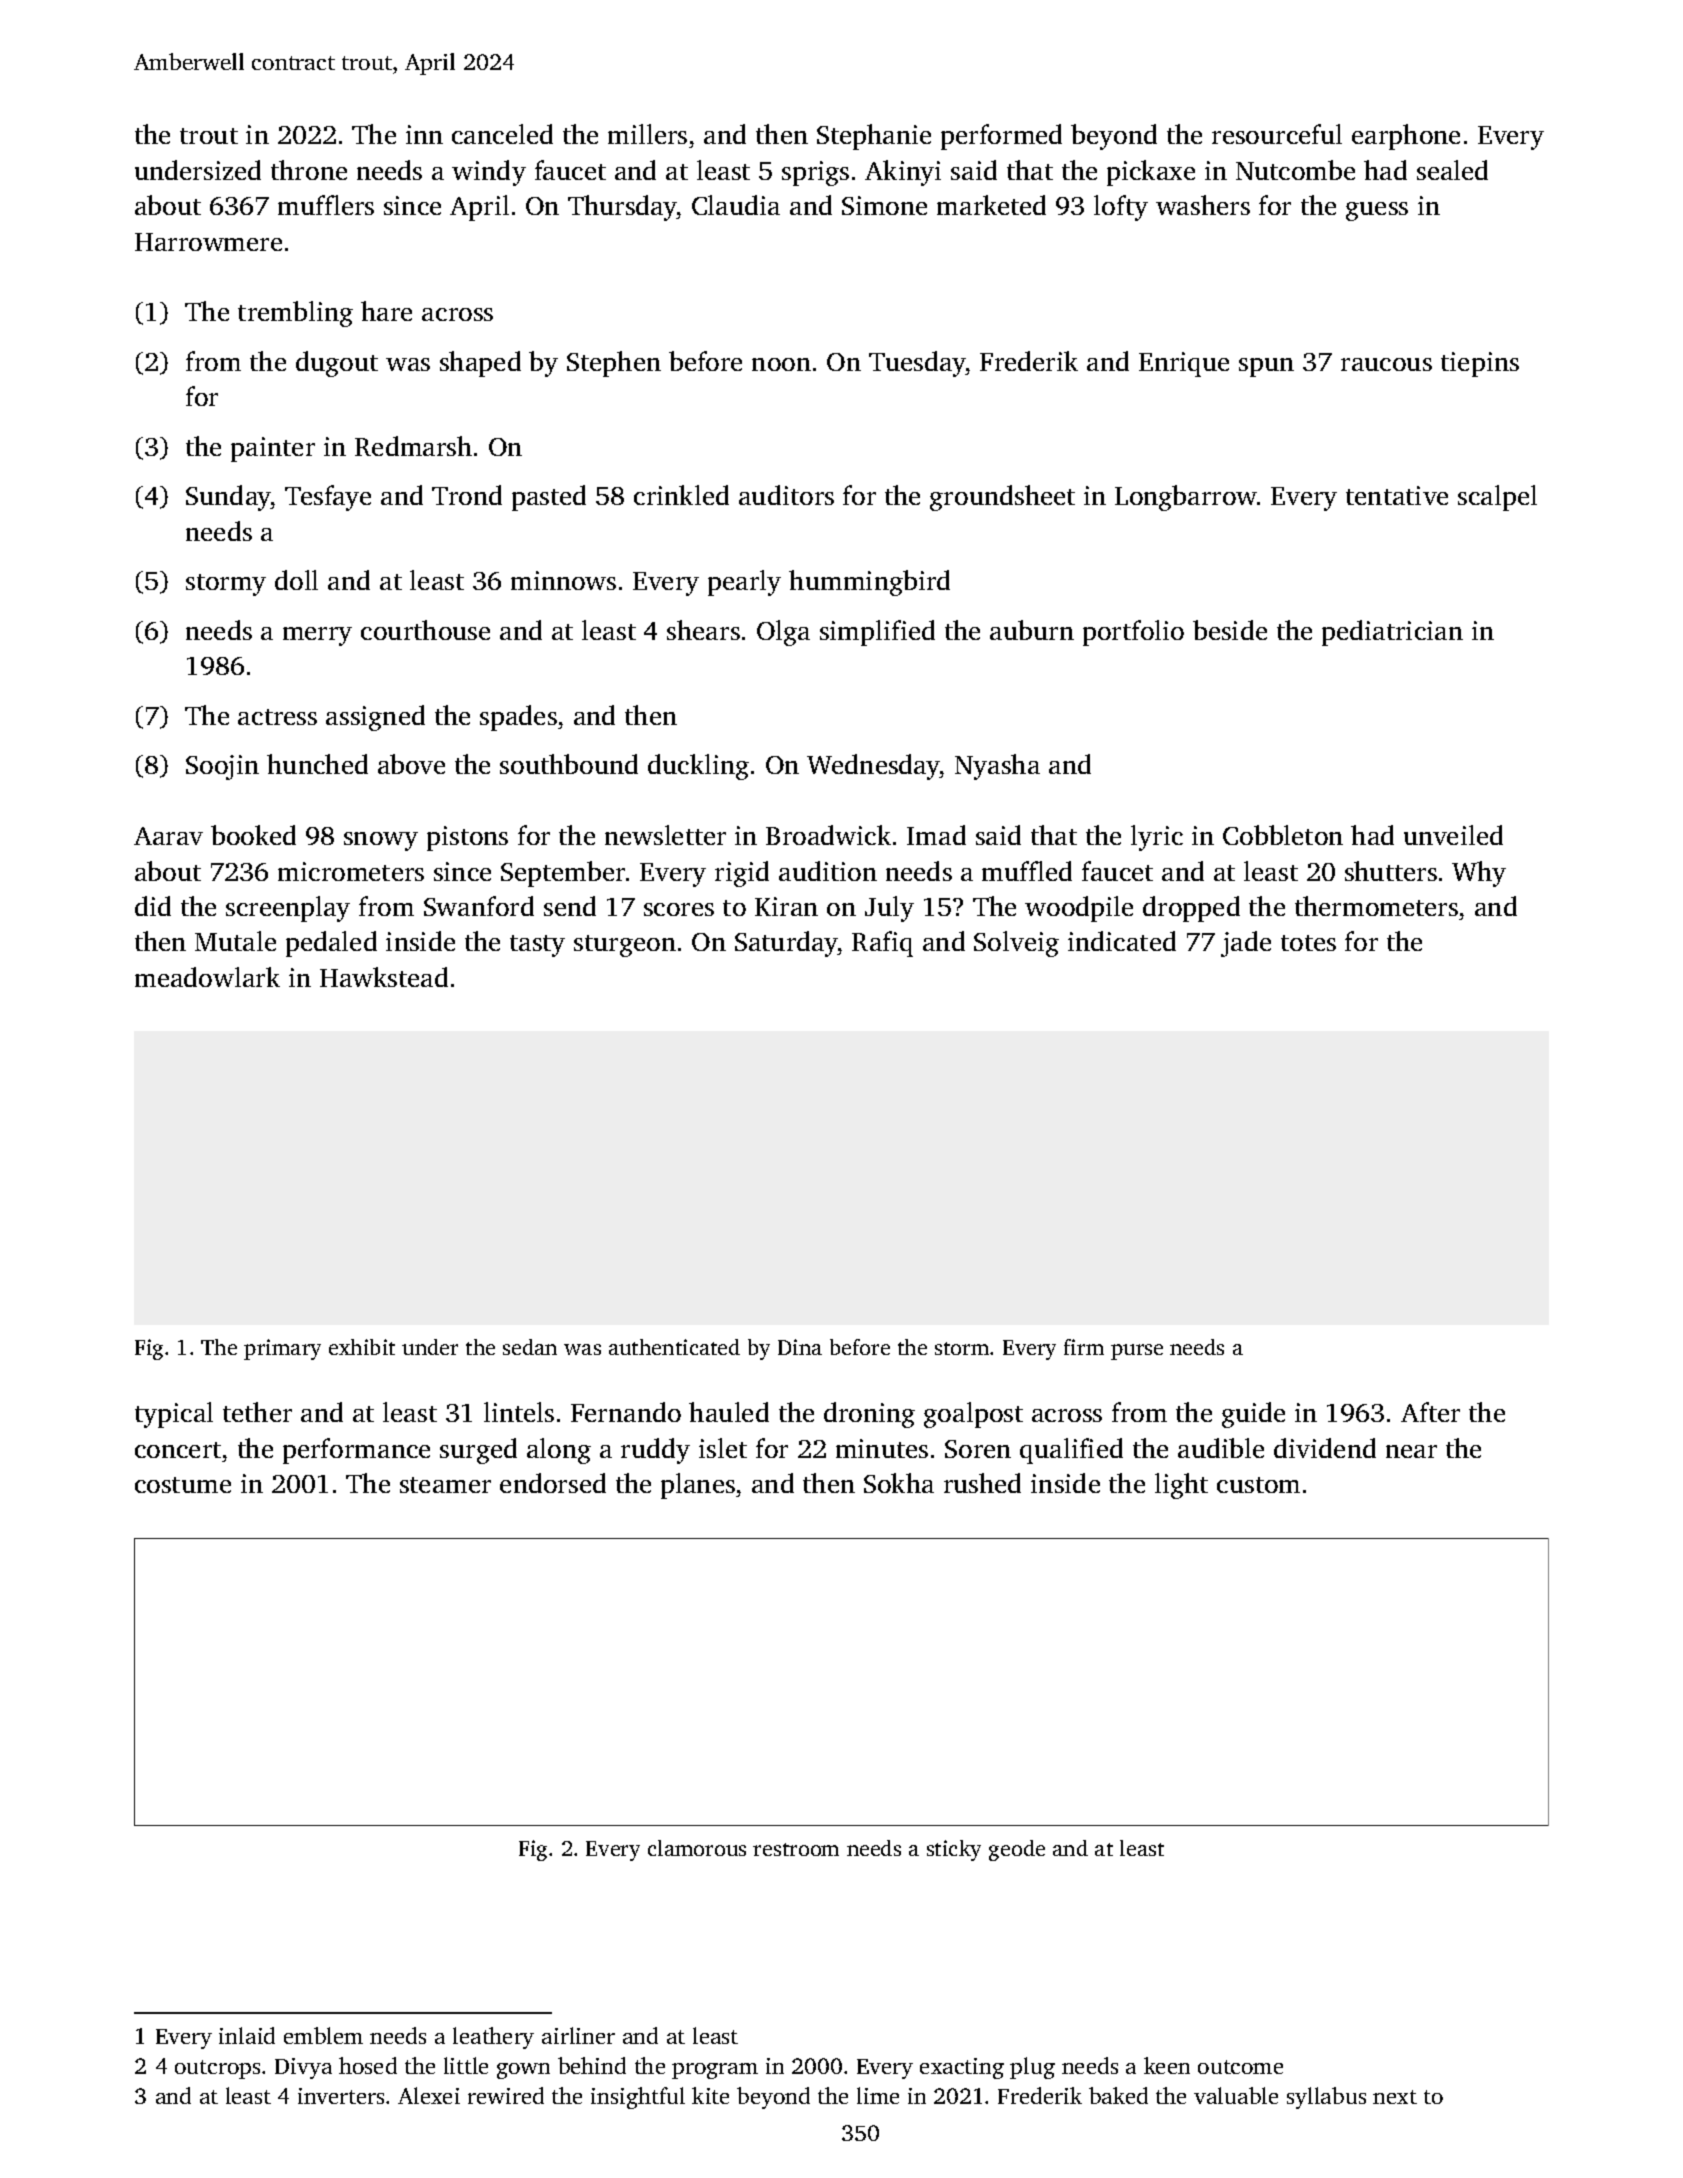 The height and width of the screenshot is (2178, 1683). I want to click on purse, so click(1137, 1352).
